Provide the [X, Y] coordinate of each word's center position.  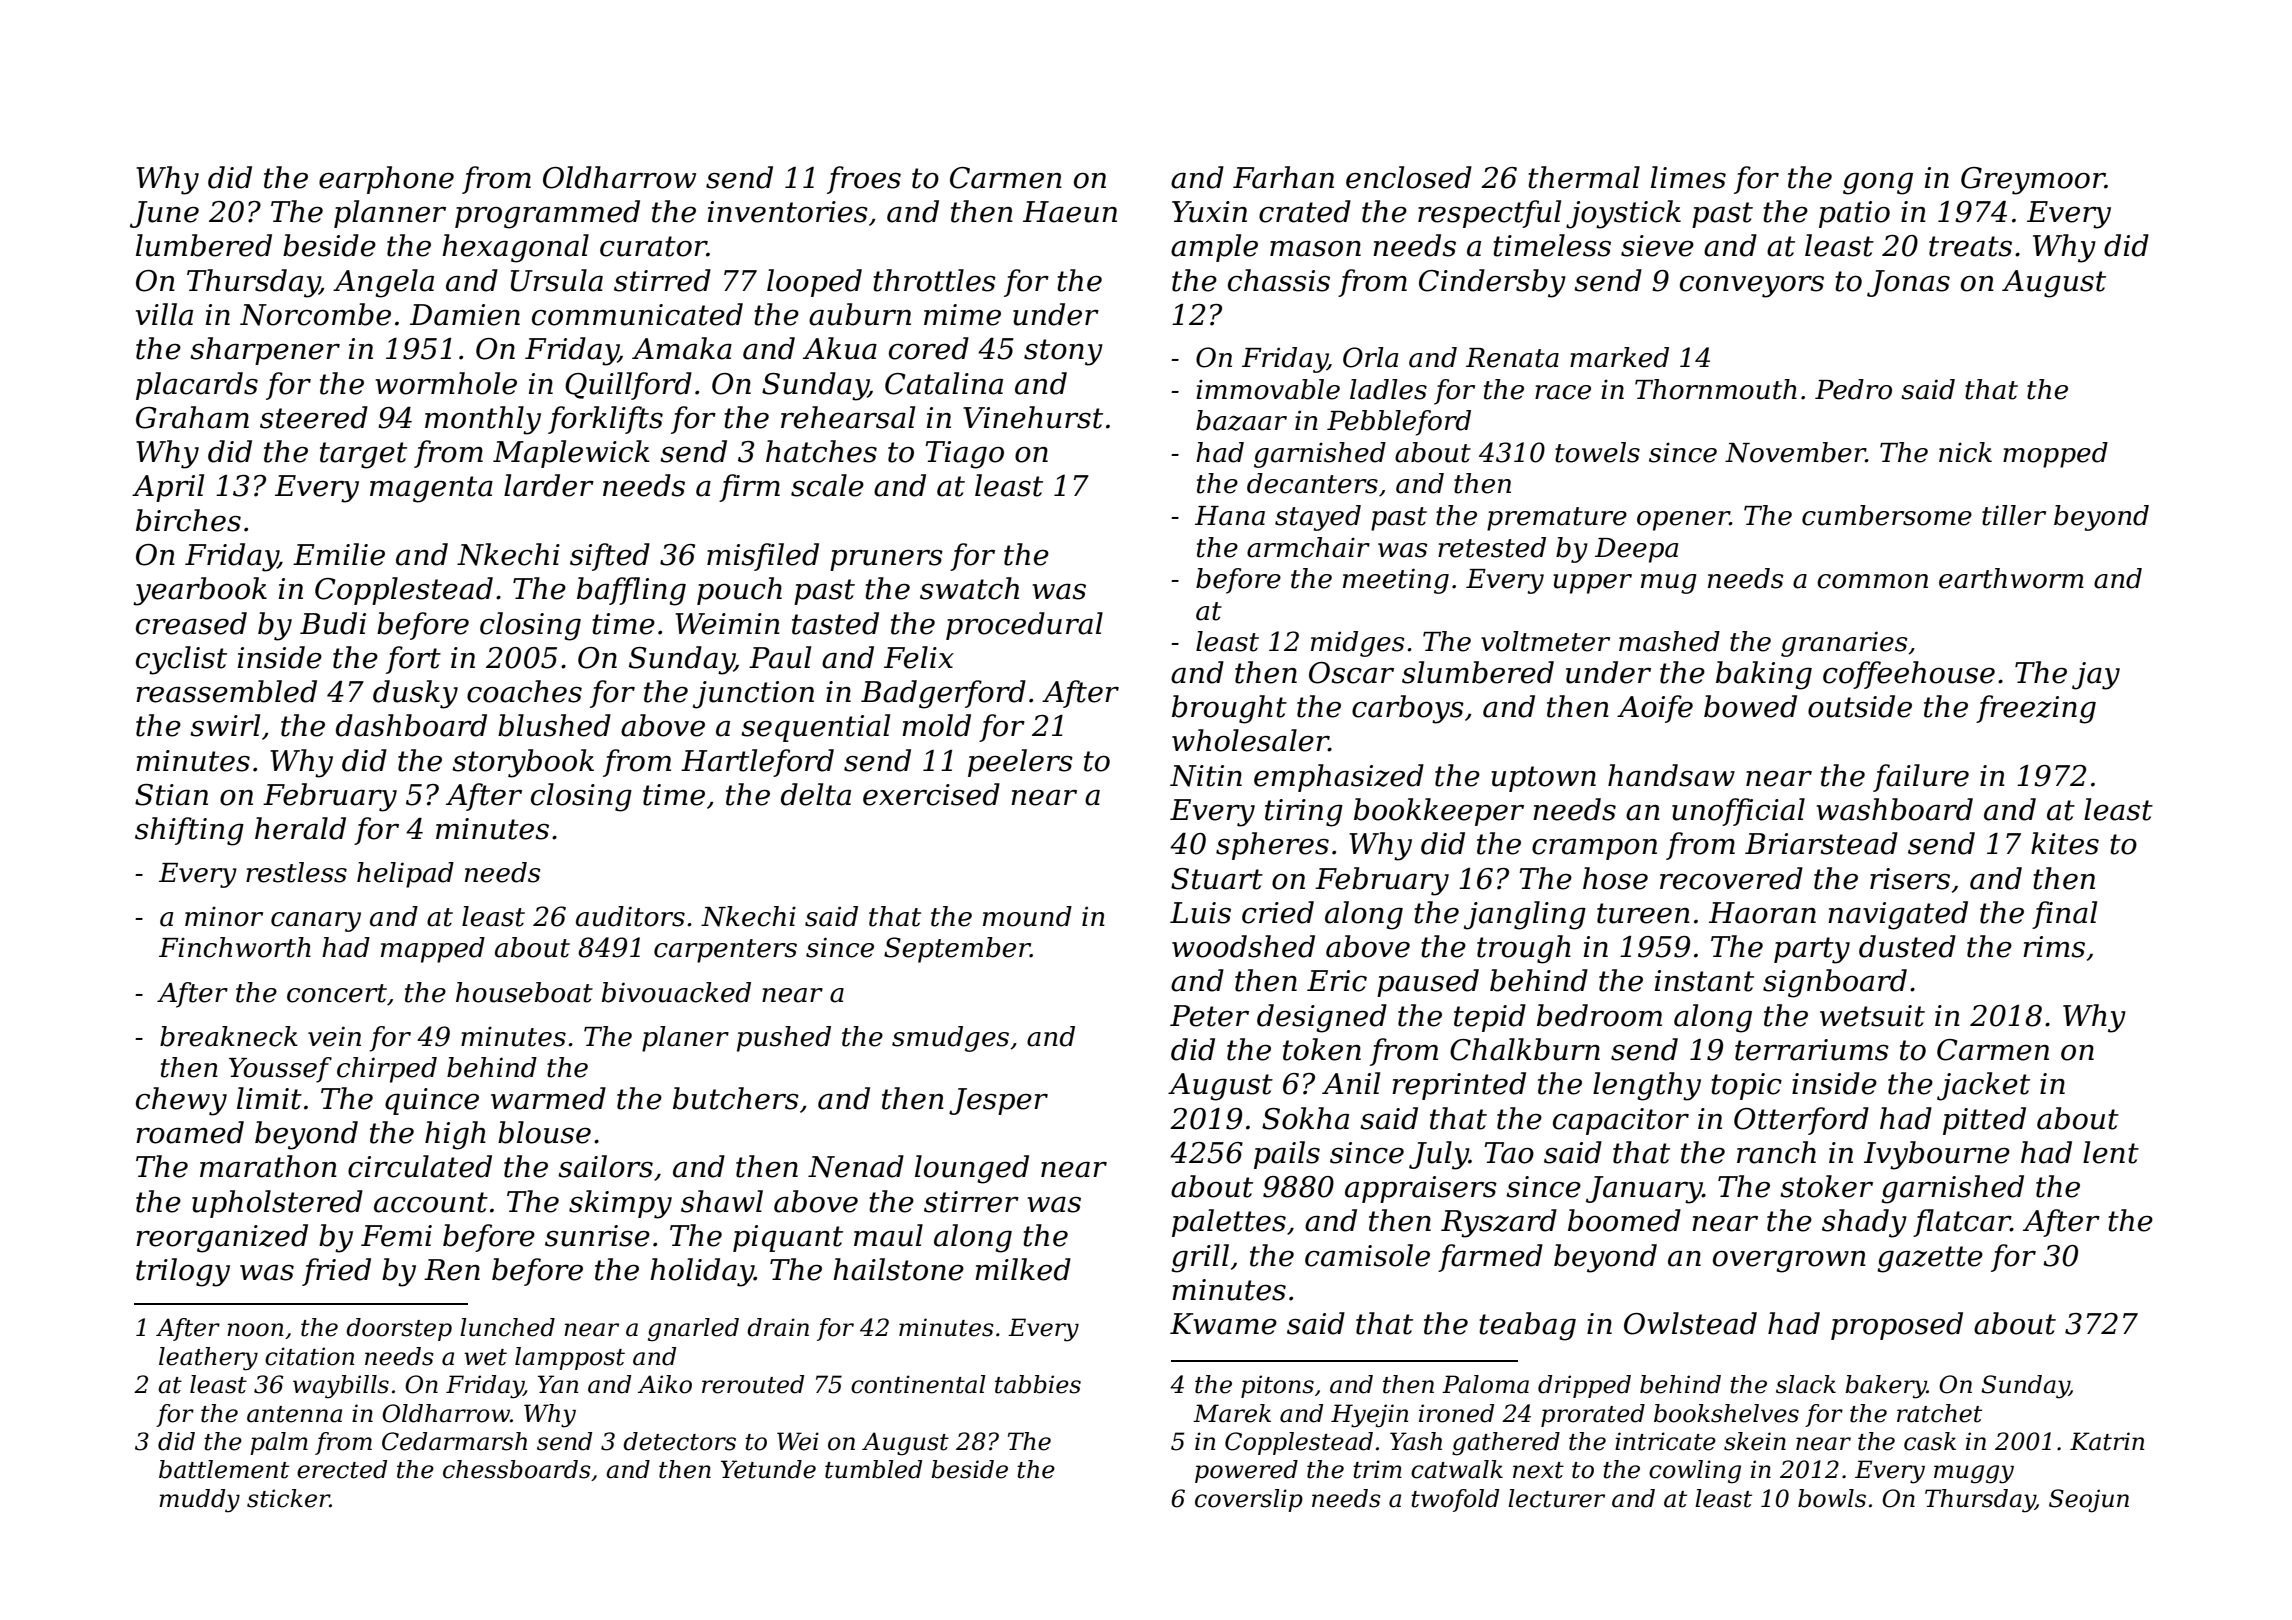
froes [864, 180]
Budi [333, 623]
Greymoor [2033, 181]
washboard [1894, 809]
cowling [1695, 1472]
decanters [1312, 483]
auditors [630, 916]
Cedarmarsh [454, 1441]
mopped [2055, 455]
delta [816, 794]
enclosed [1409, 177]
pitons [1277, 1386]
